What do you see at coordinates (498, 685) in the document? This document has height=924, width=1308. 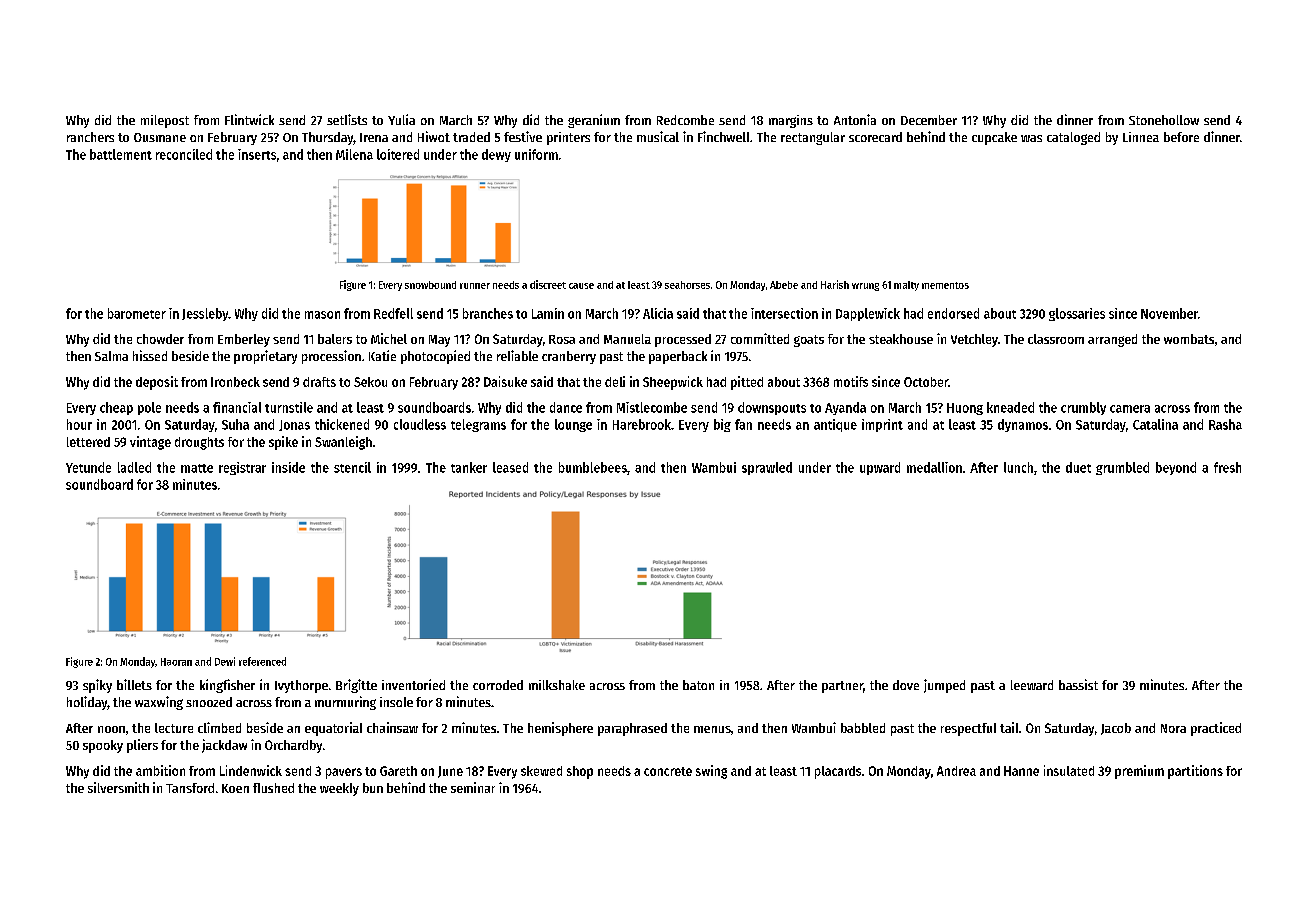 I see `corroded` at bounding box center [498, 685].
